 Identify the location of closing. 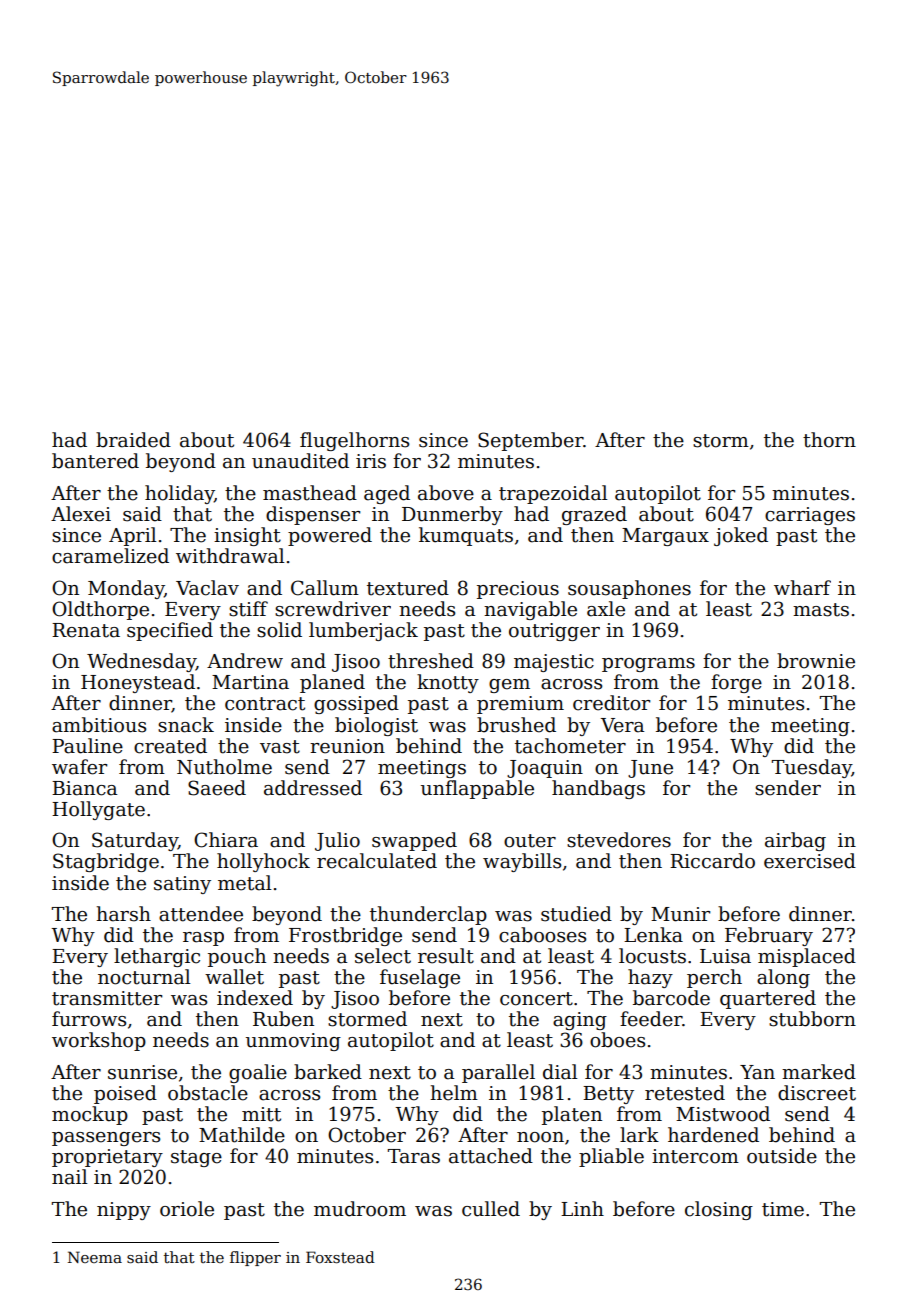
(719, 1210).
